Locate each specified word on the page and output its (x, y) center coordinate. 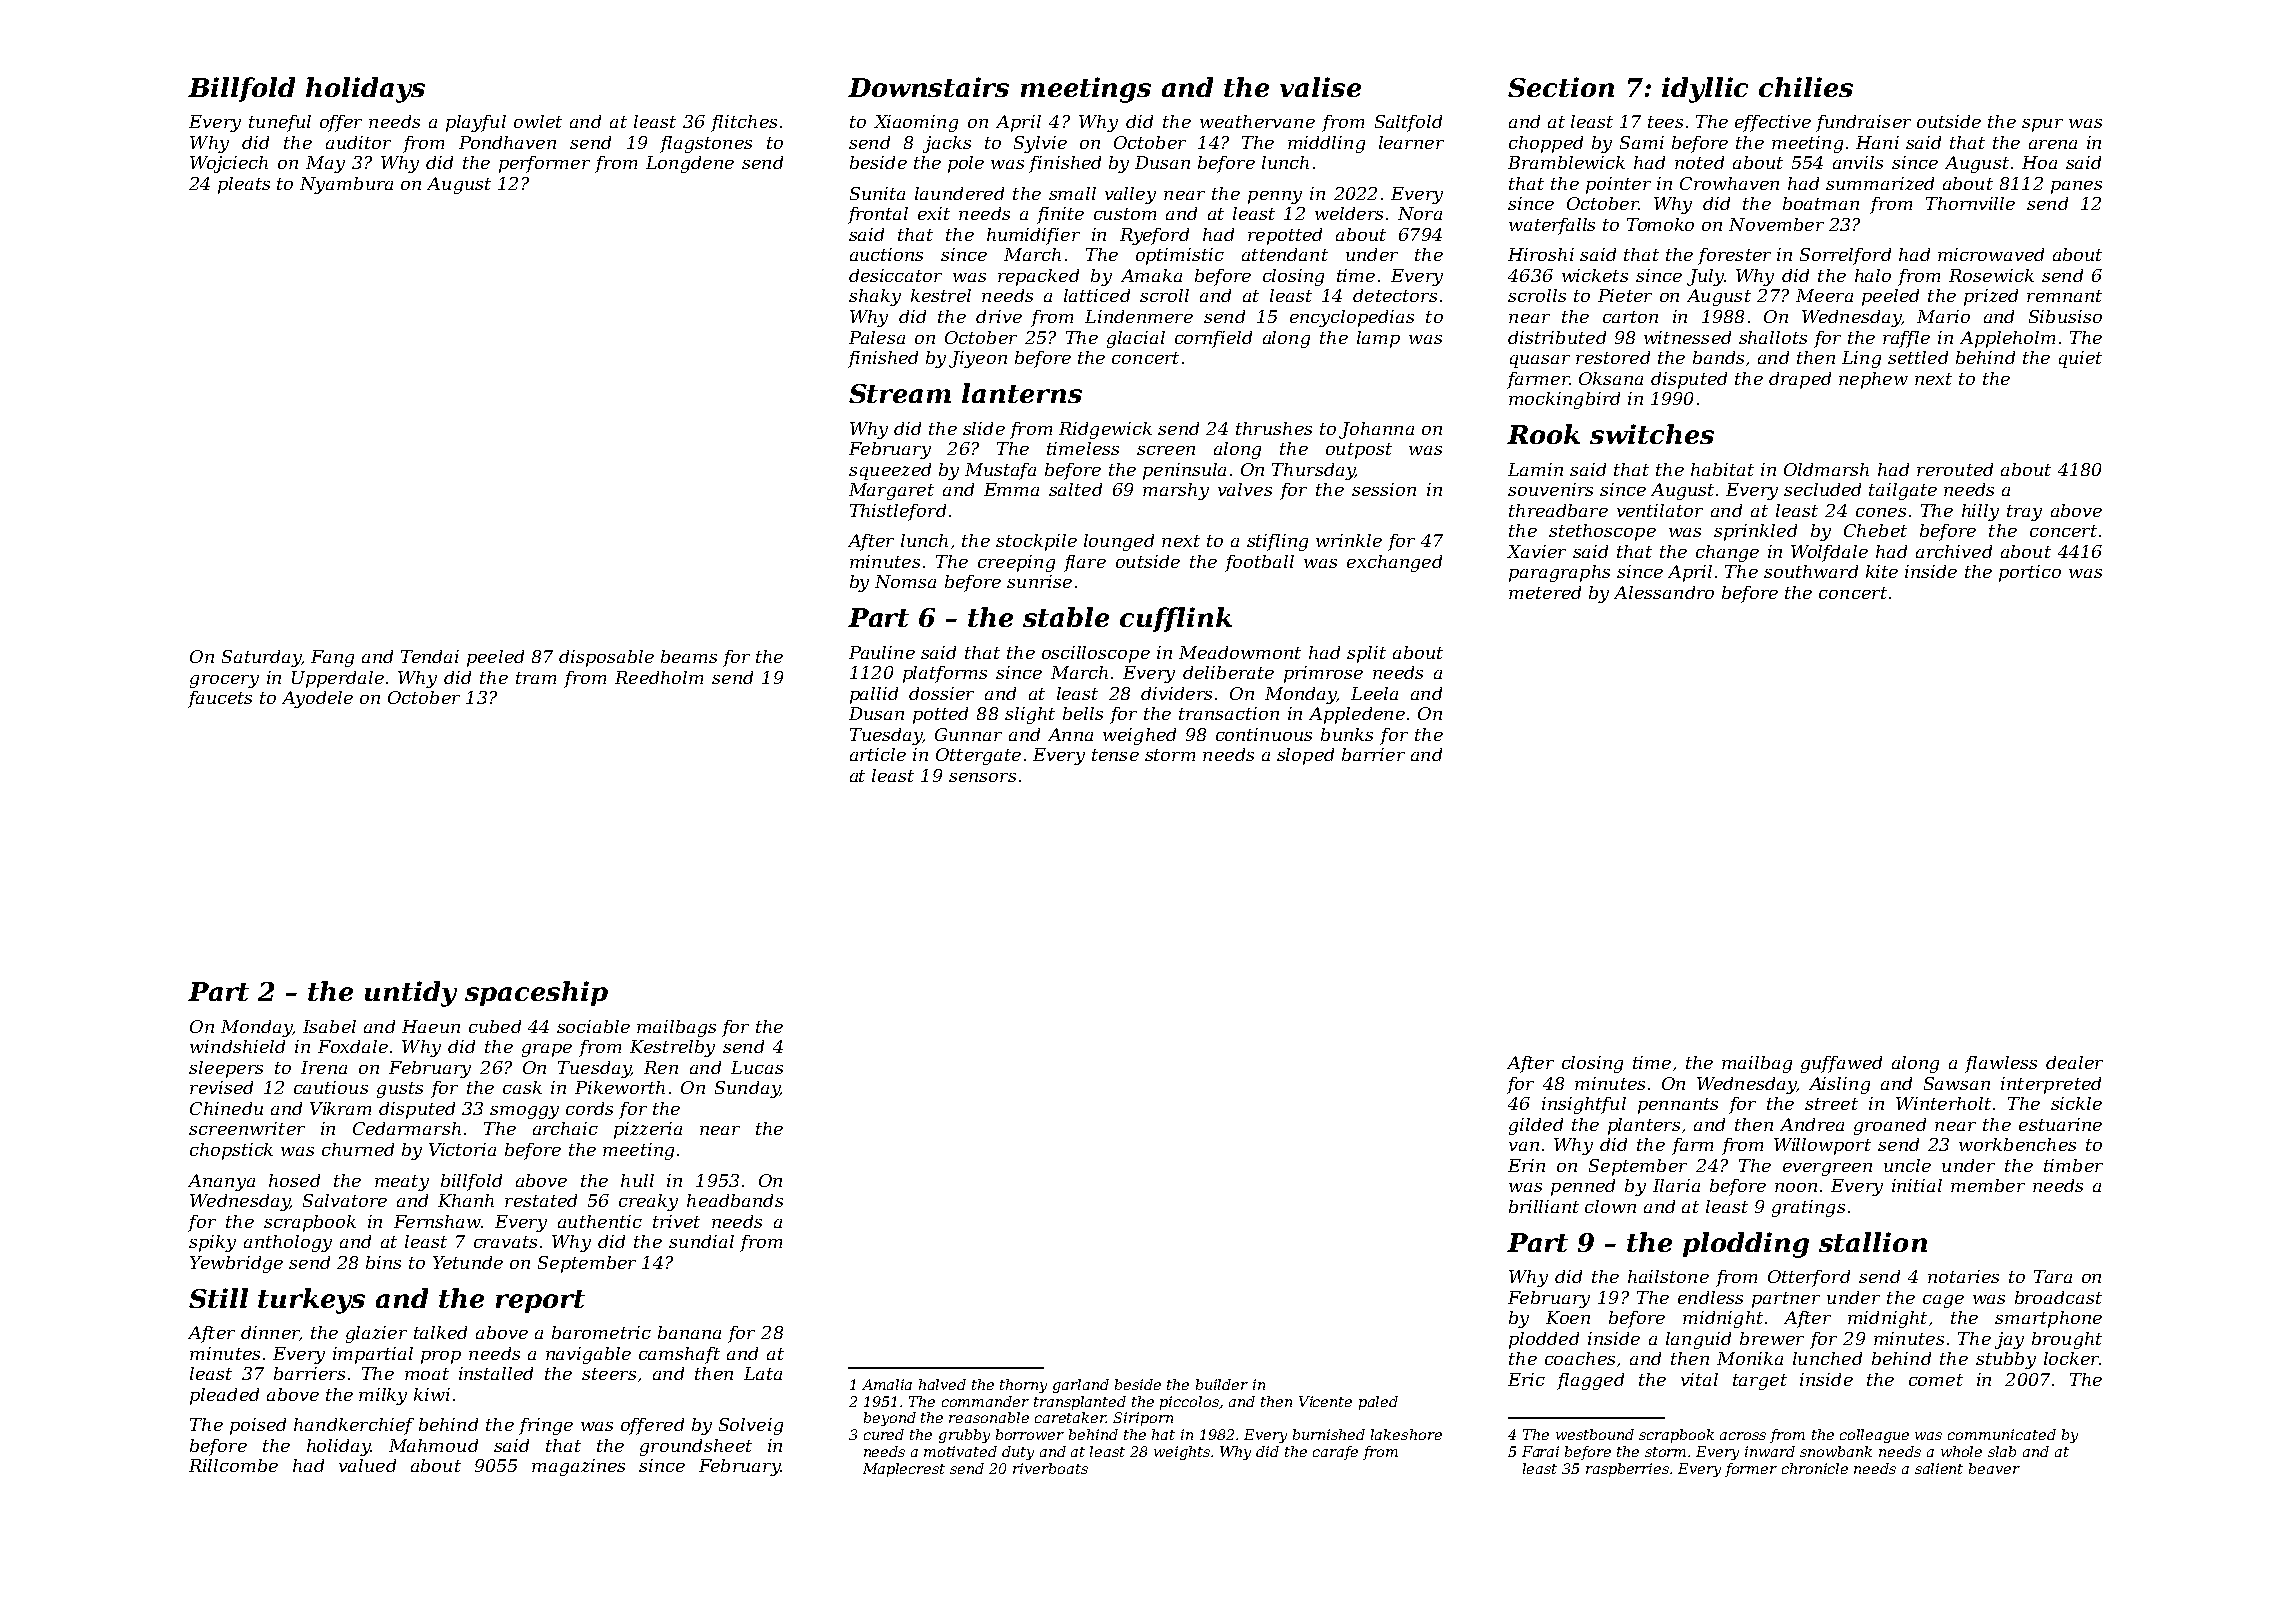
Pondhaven (507, 142)
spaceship (536, 993)
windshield (237, 1046)
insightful (1584, 1105)
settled (1918, 357)
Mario (1943, 316)
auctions (886, 254)
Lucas (757, 1067)
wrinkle (1349, 540)
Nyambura (346, 185)
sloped (1305, 756)
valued (367, 1465)
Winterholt (1943, 1103)
